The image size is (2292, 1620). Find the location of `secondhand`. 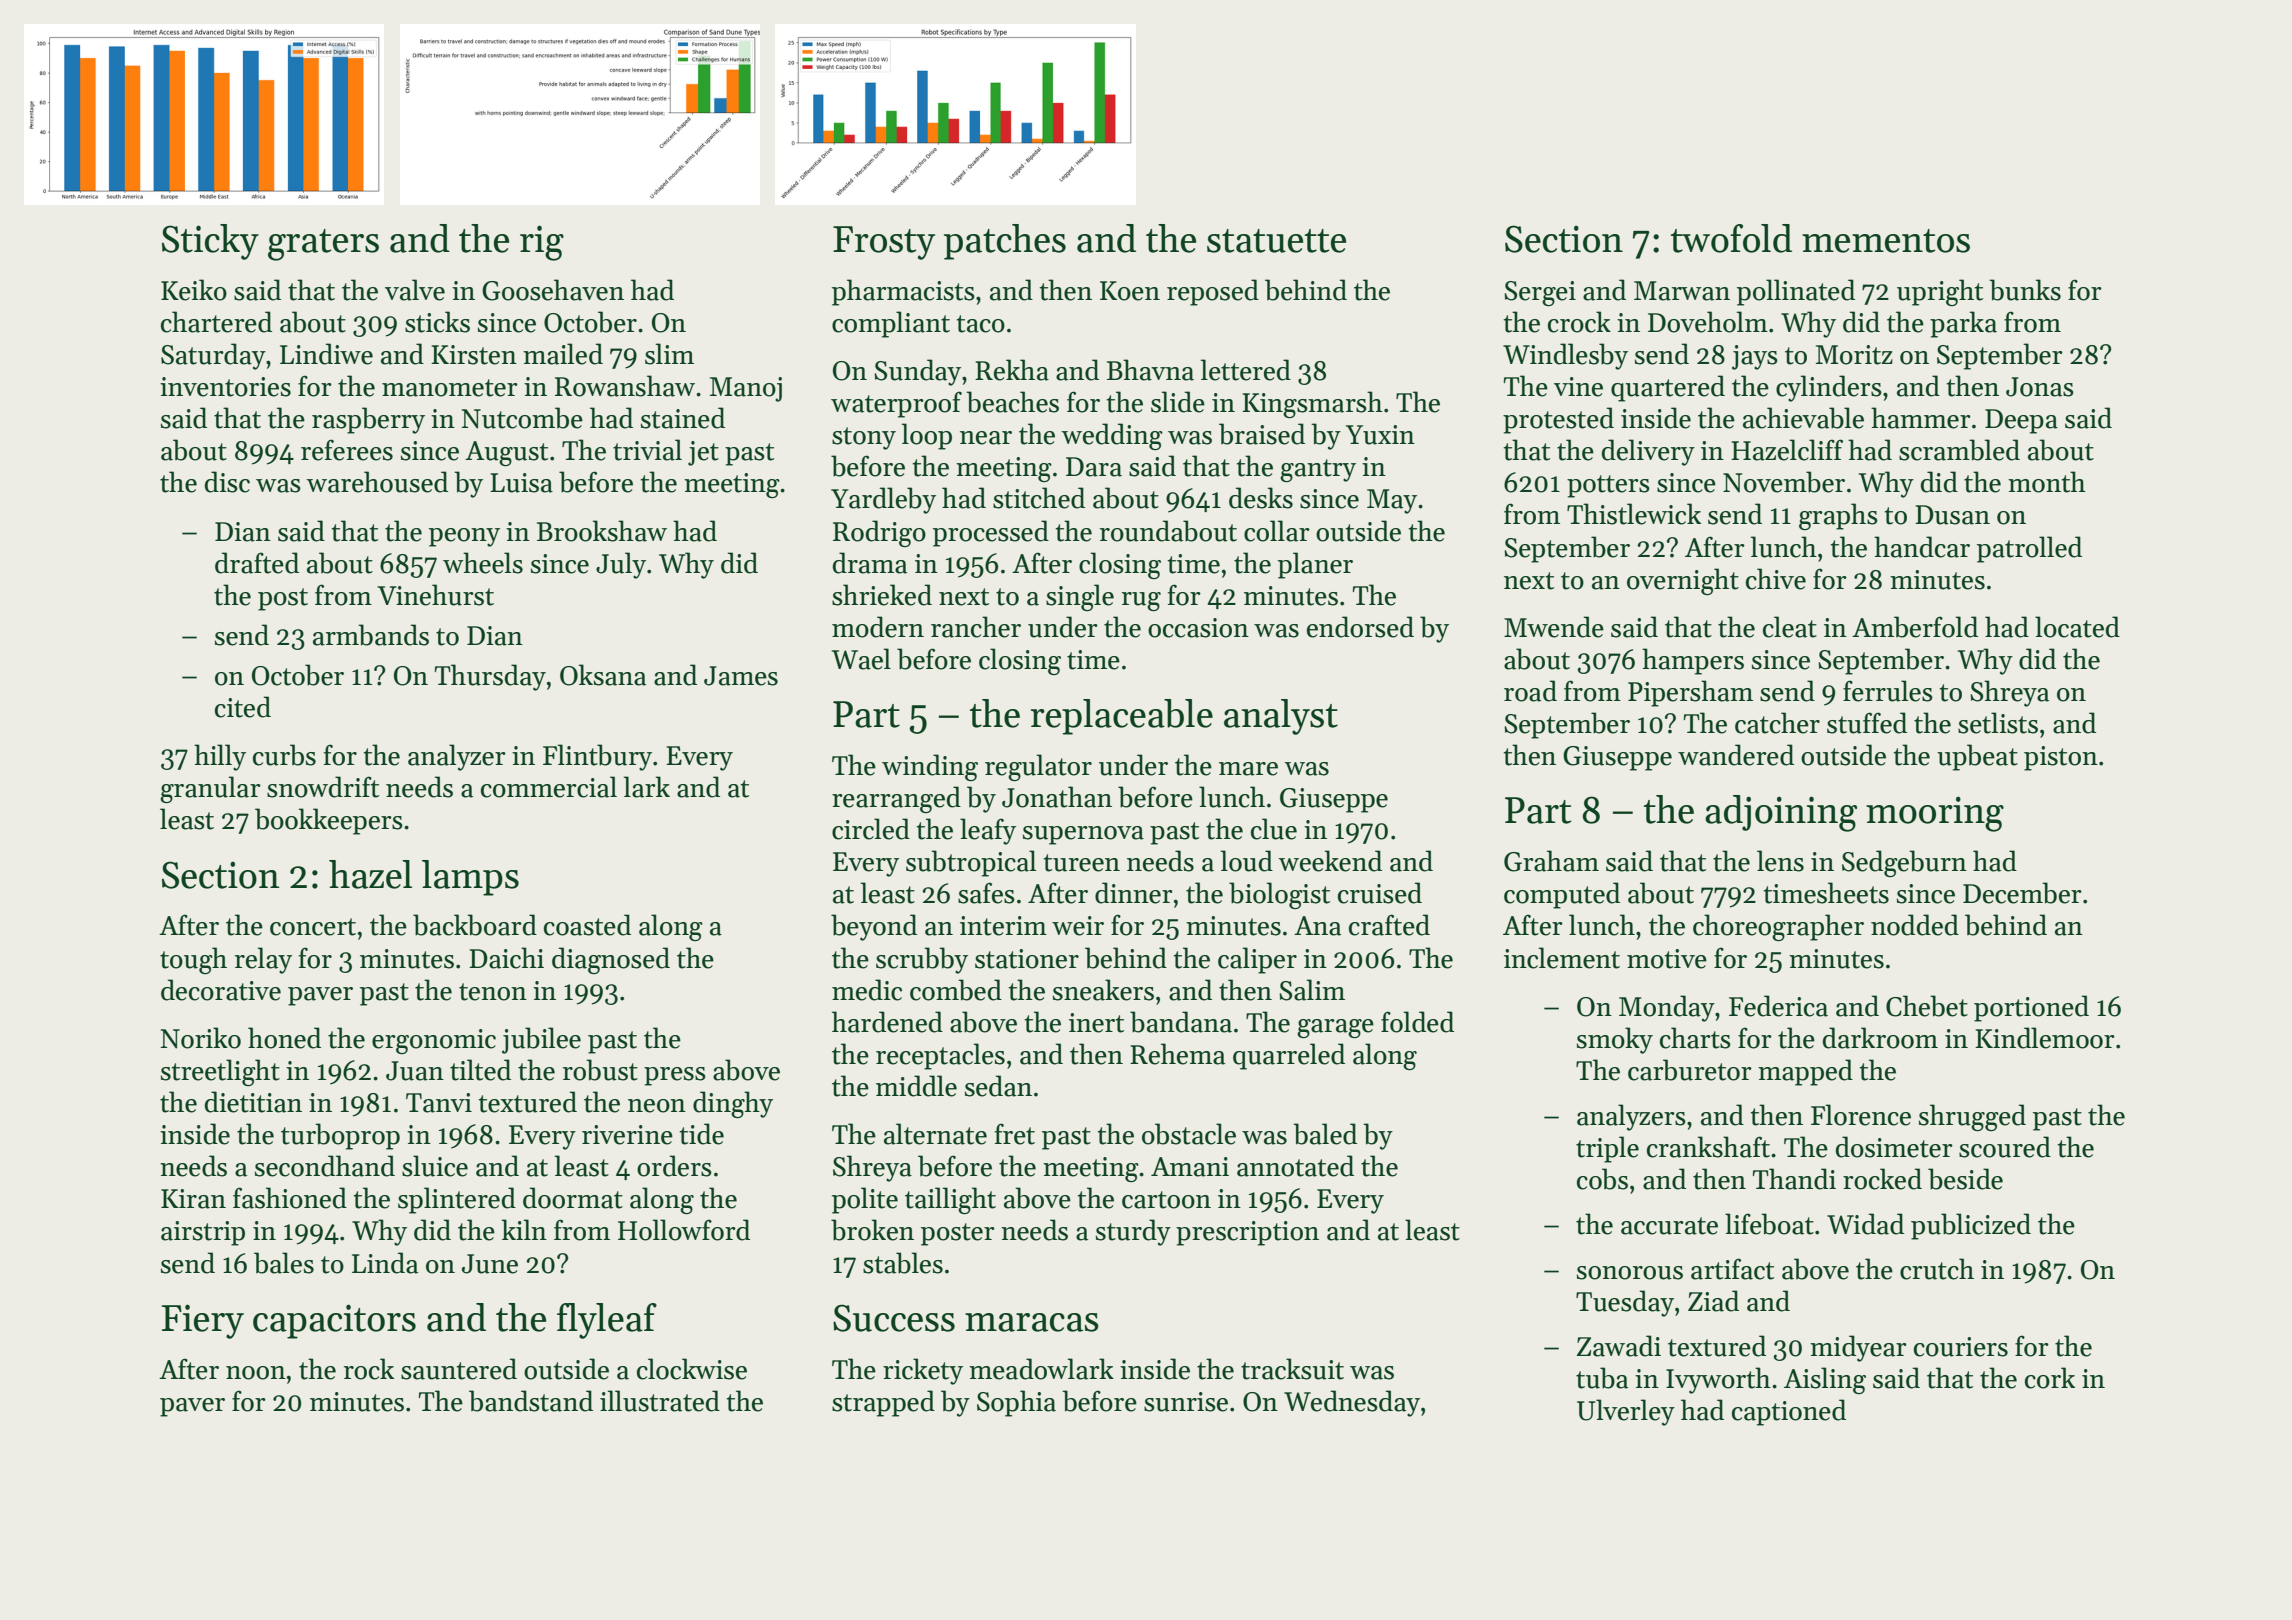

secondhand is located at coordinates (325, 1166).
